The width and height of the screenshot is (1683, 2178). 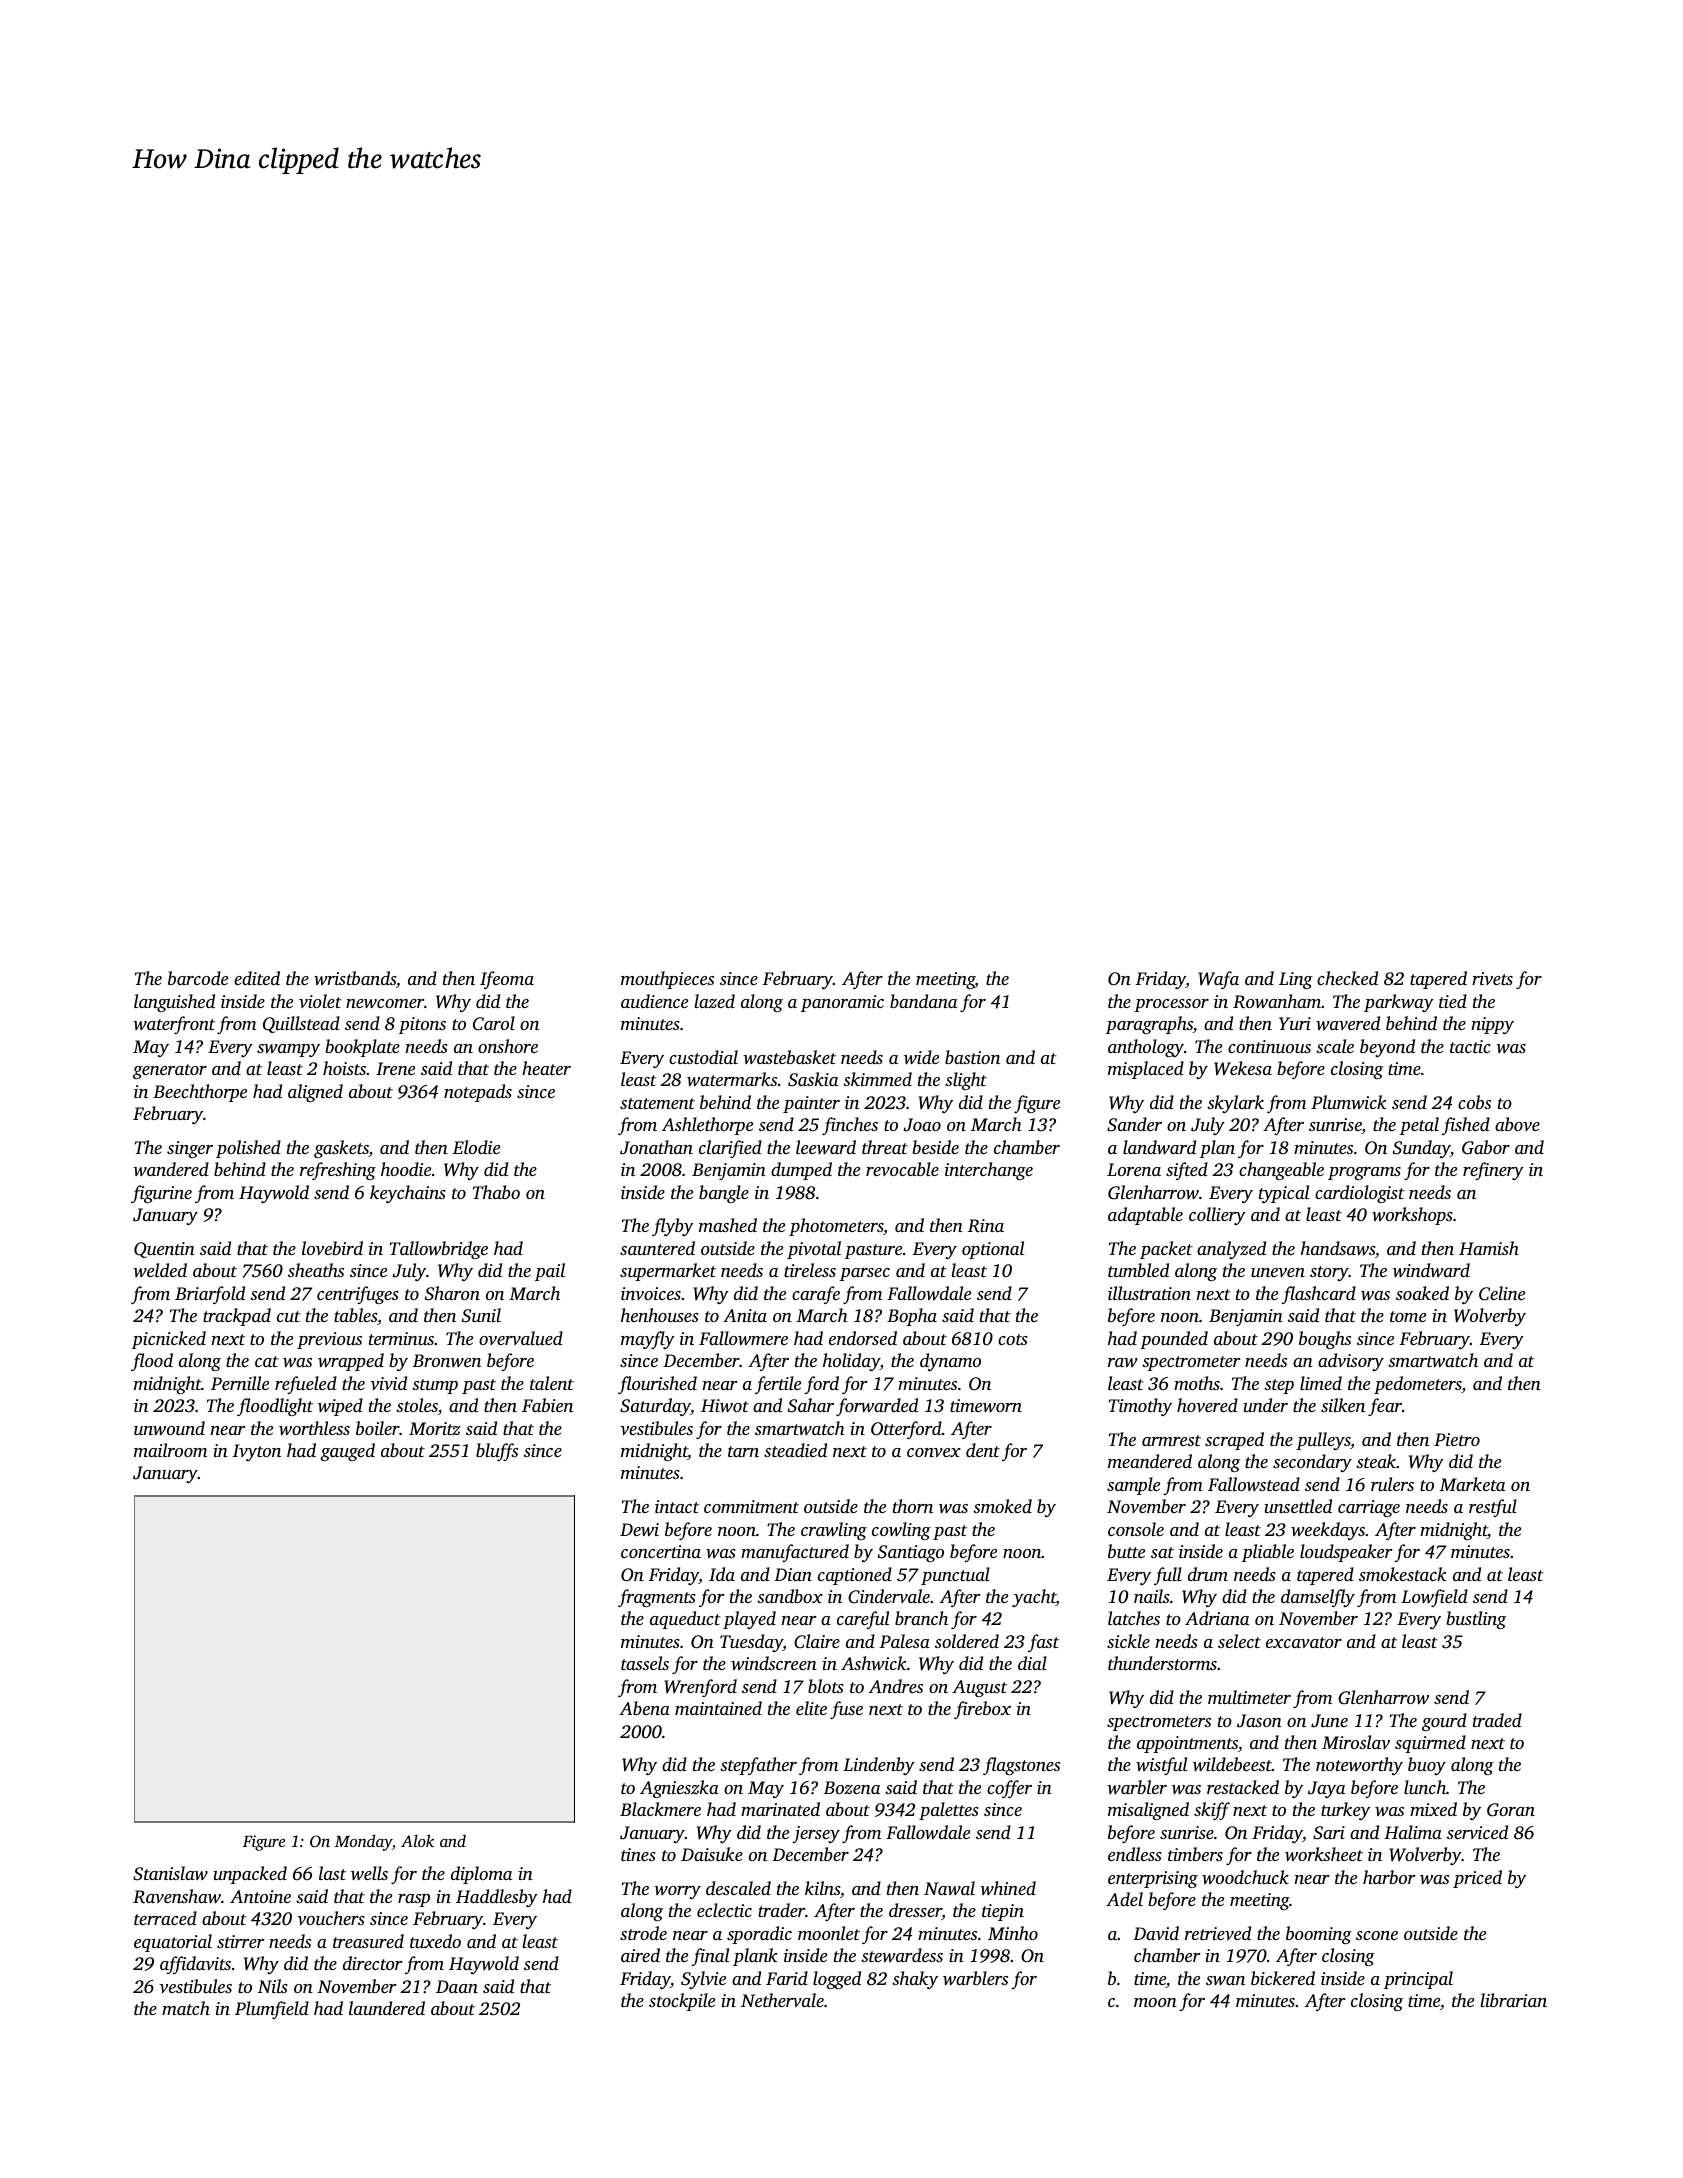 I want to click on Ivyton, so click(x=257, y=1452).
